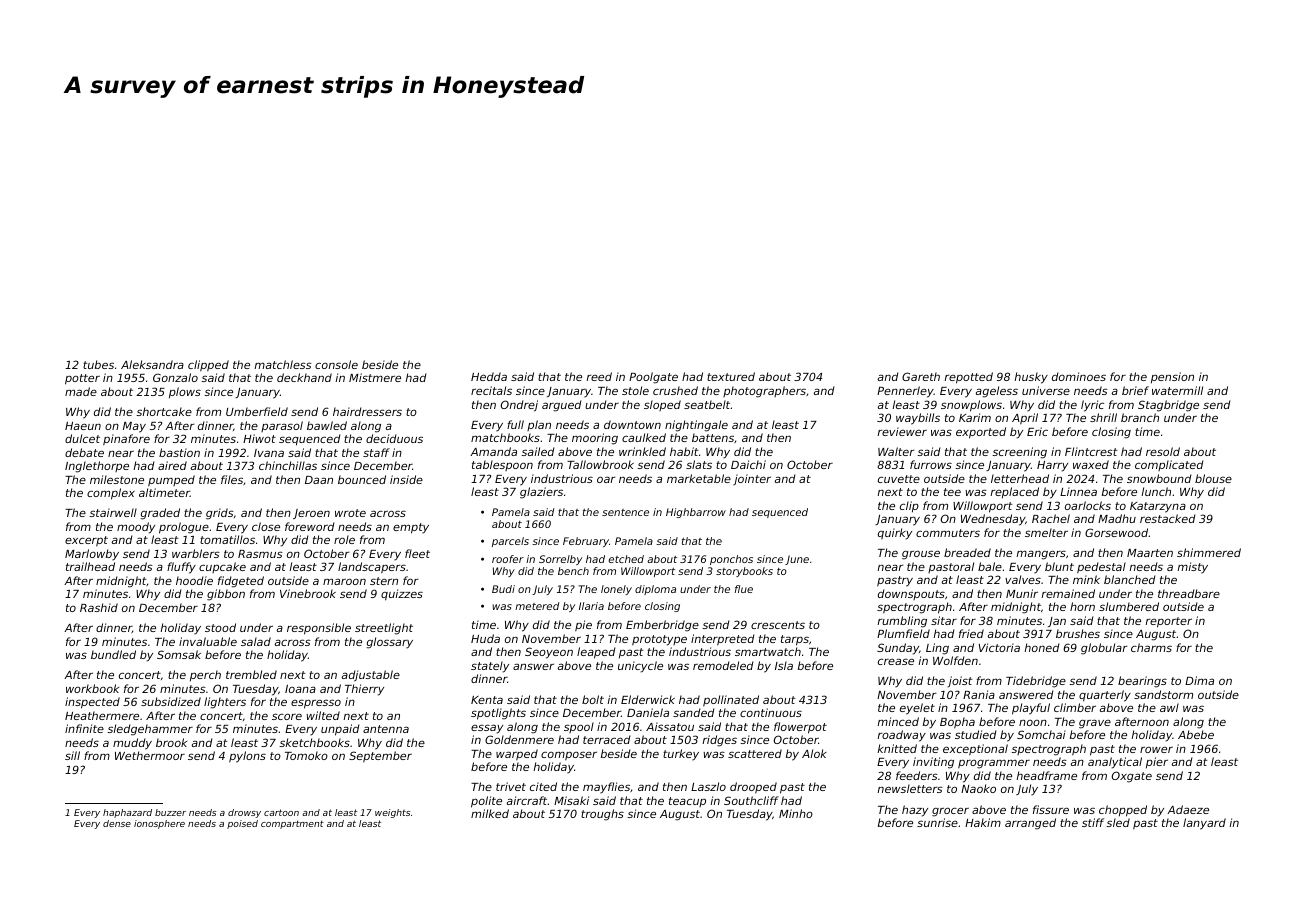 The height and width of the screenshot is (924, 1308). What do you see at coordinates (175, 377) in the screenshot?
I see `Gonzalo` at bounding box center [175, 377].
